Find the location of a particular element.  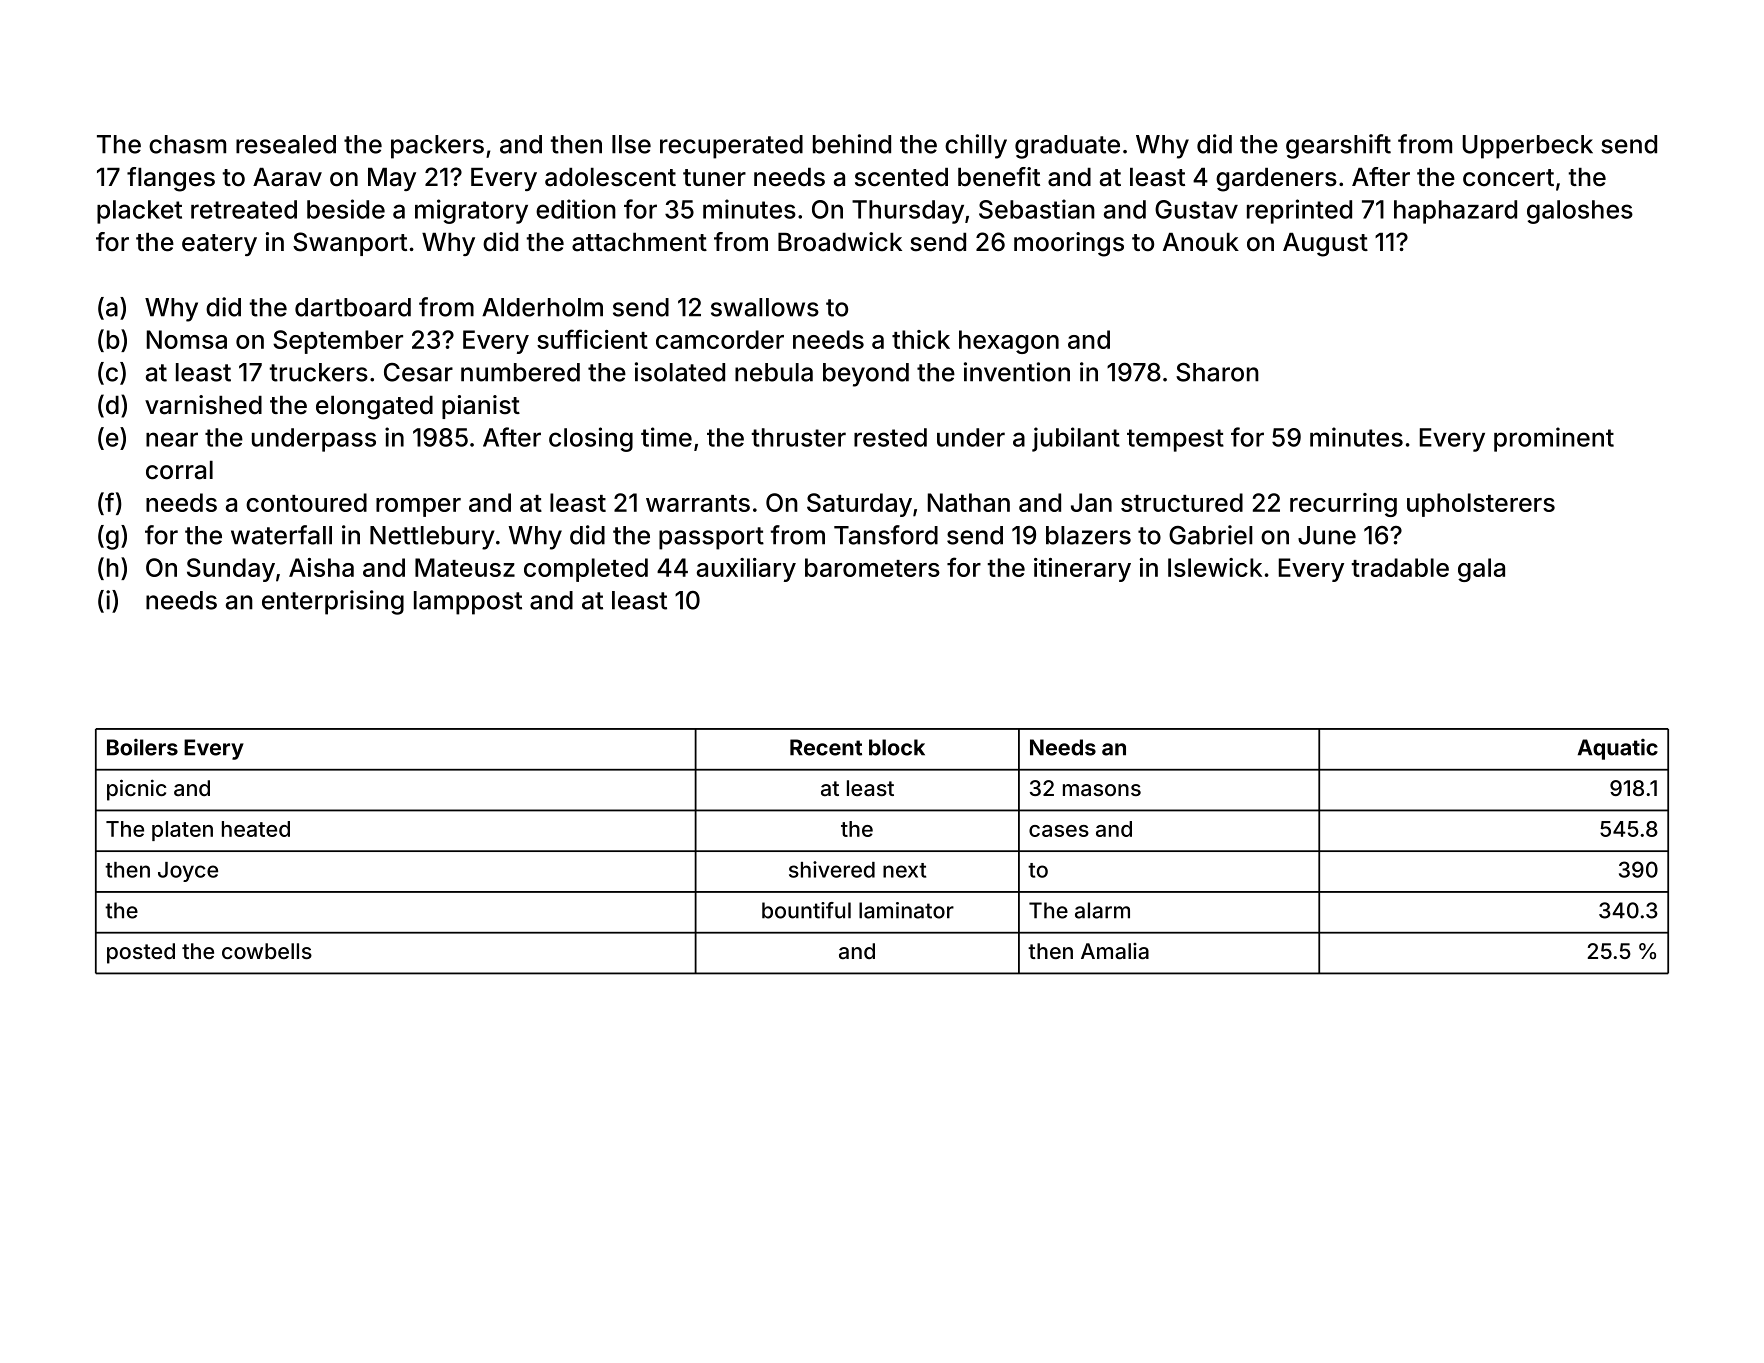

gearshift is located at coordinates (1338, 146).
